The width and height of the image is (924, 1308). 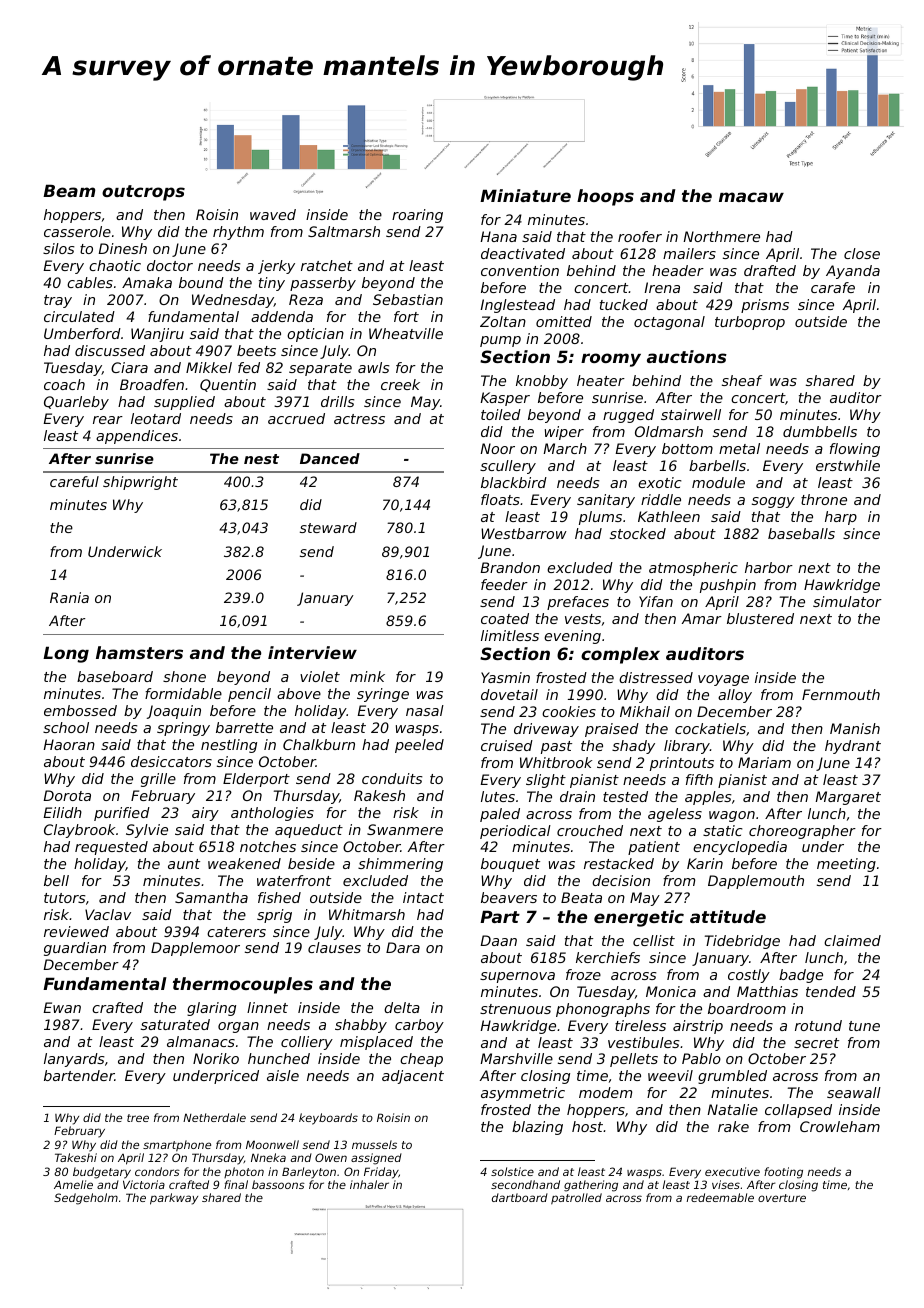 What do you see at coordinates (62, 1007) in the image?
I see `Ewan` at bounding box center [62, 1007].
